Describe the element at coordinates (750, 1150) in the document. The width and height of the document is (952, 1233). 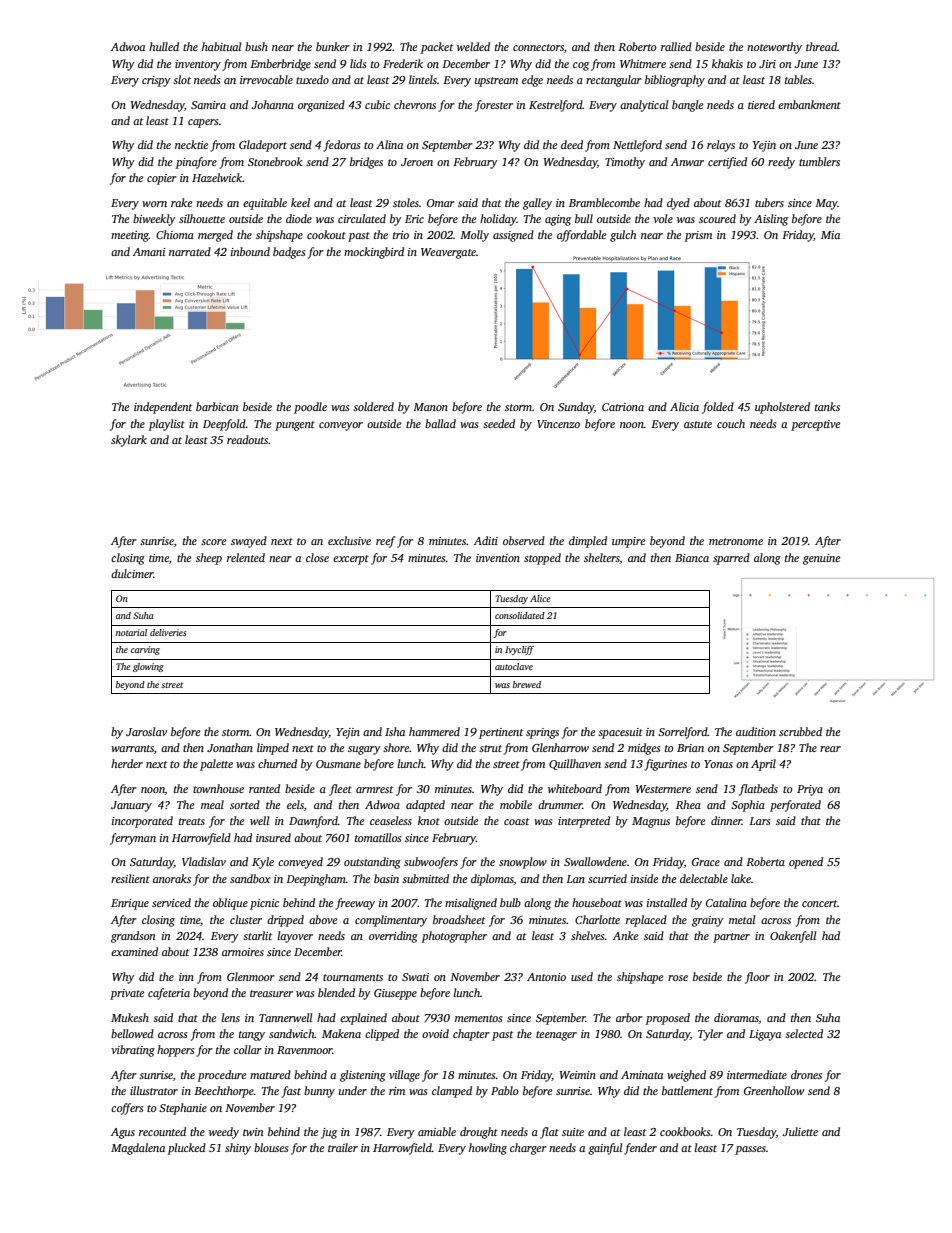
I see `passes` at that location.
